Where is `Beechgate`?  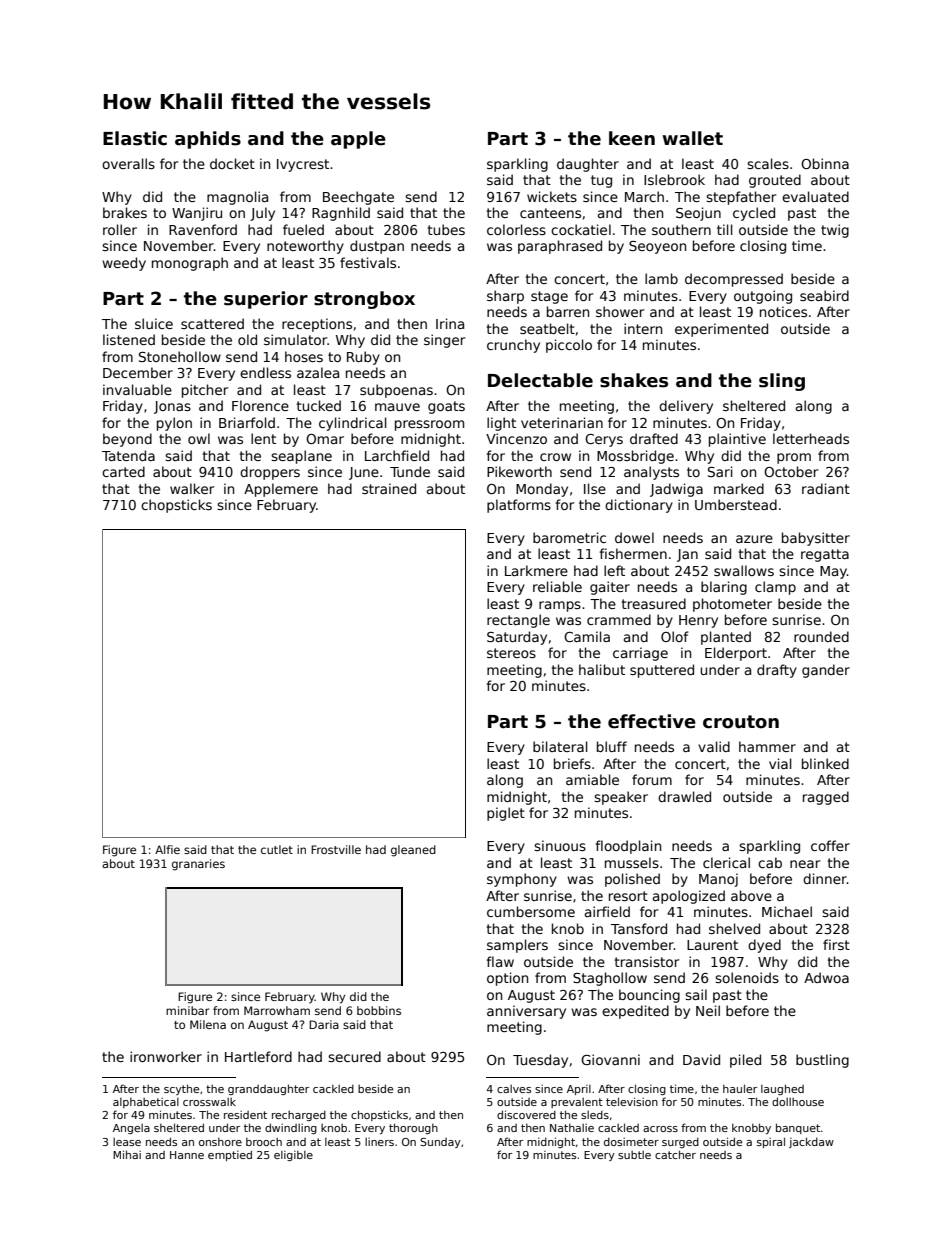
Beechgate is located at coordinates (358, 198).
